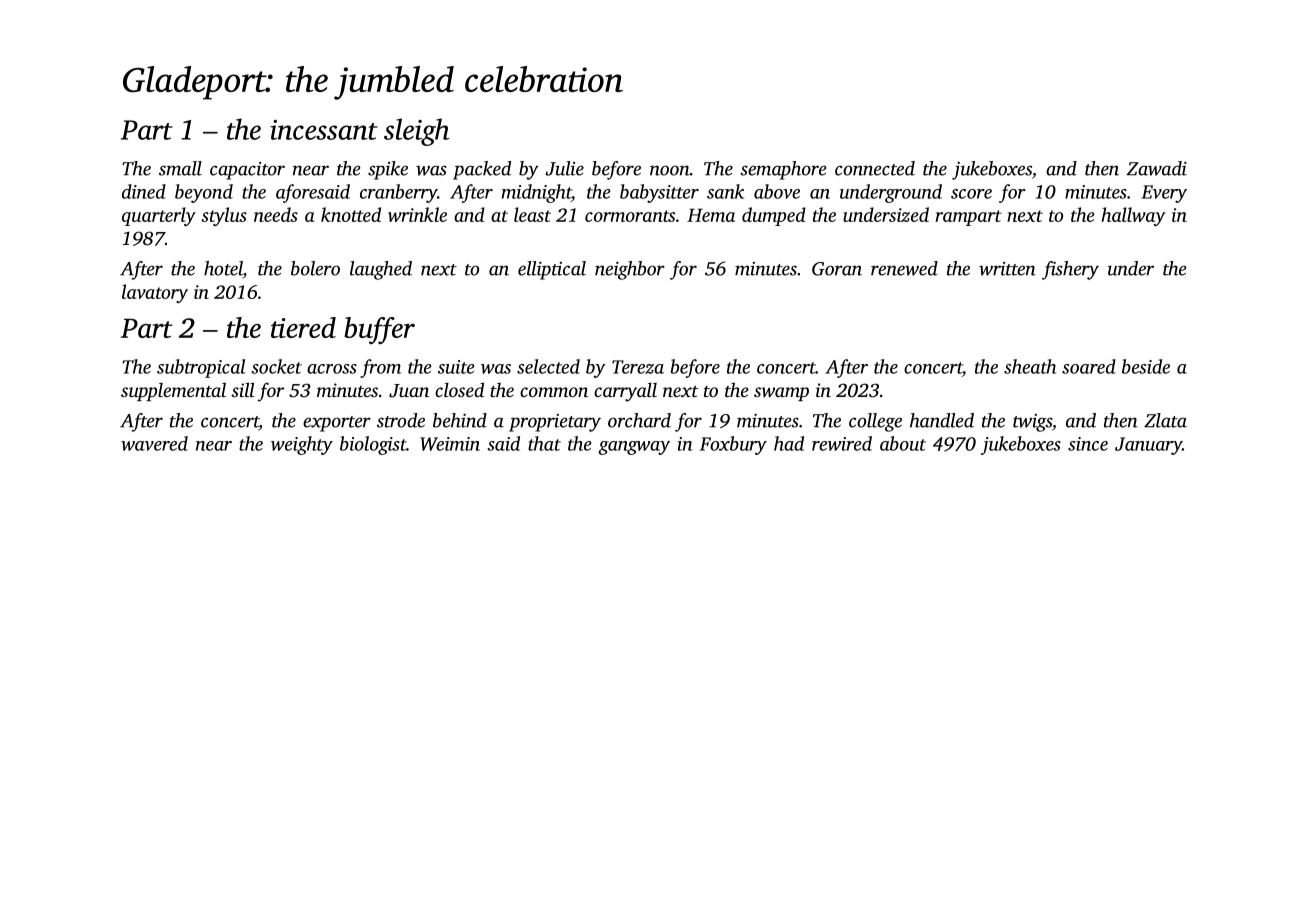 Image resolution: width=1308 pixels, height=924 pixels. What do you see at coordinates (302, 445) in the screenshot?
I see `weighty` at bounding box center [302, 445].
